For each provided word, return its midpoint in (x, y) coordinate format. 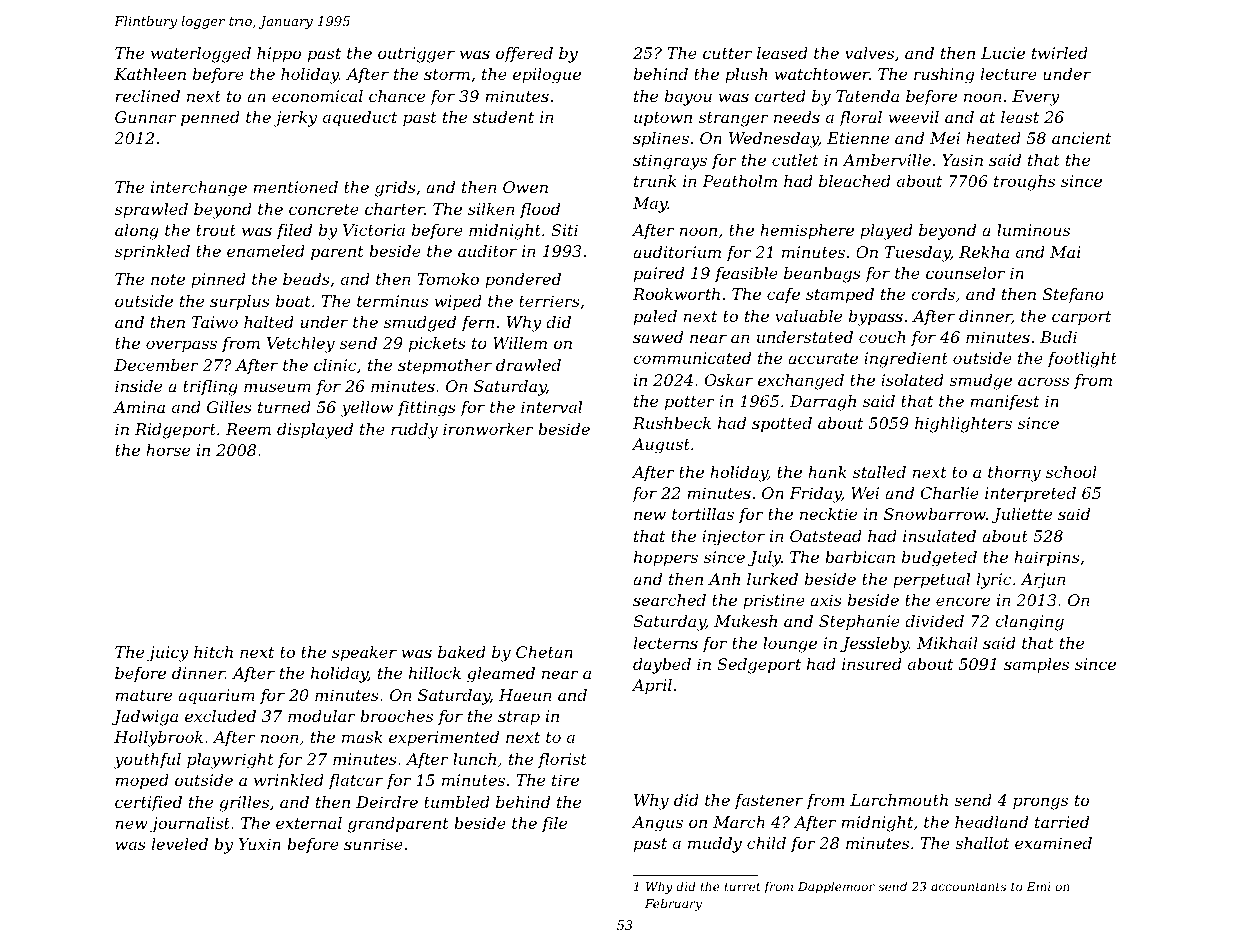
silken (491, 209)
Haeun (525, 695)
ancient (1081, 138)
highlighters (963, 425)
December (156, 365)
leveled (180, 844)
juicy (168, 654)
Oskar (729, 380)
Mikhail (947, 643)
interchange (199, 189)
